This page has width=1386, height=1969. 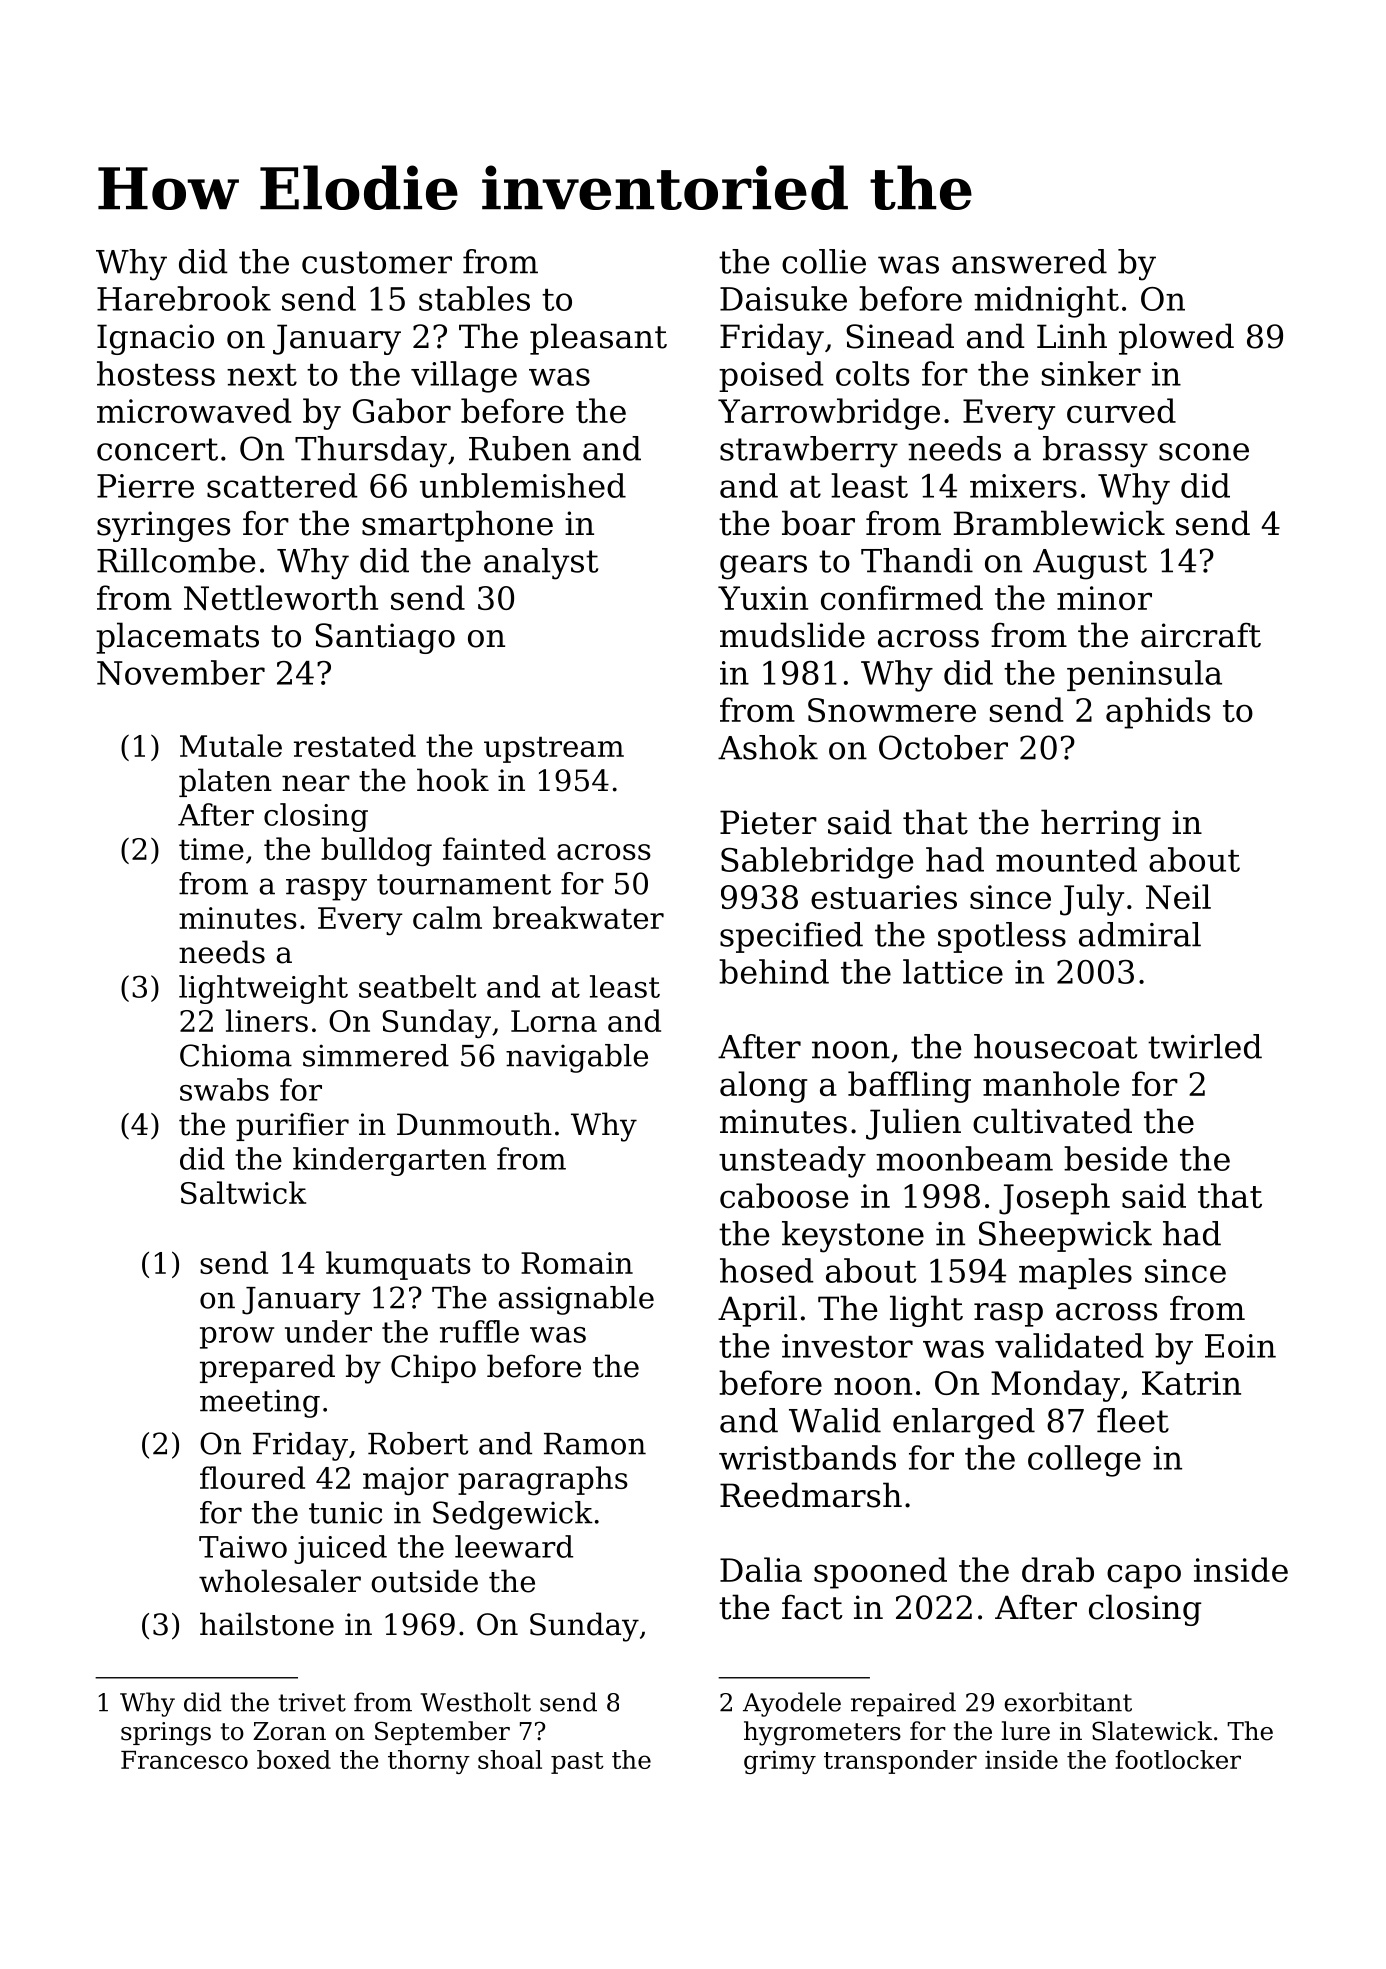 What do you see at coordinates (475, 1702) in the page?
I see `Westholt` at bounding box center [475, 1702].
